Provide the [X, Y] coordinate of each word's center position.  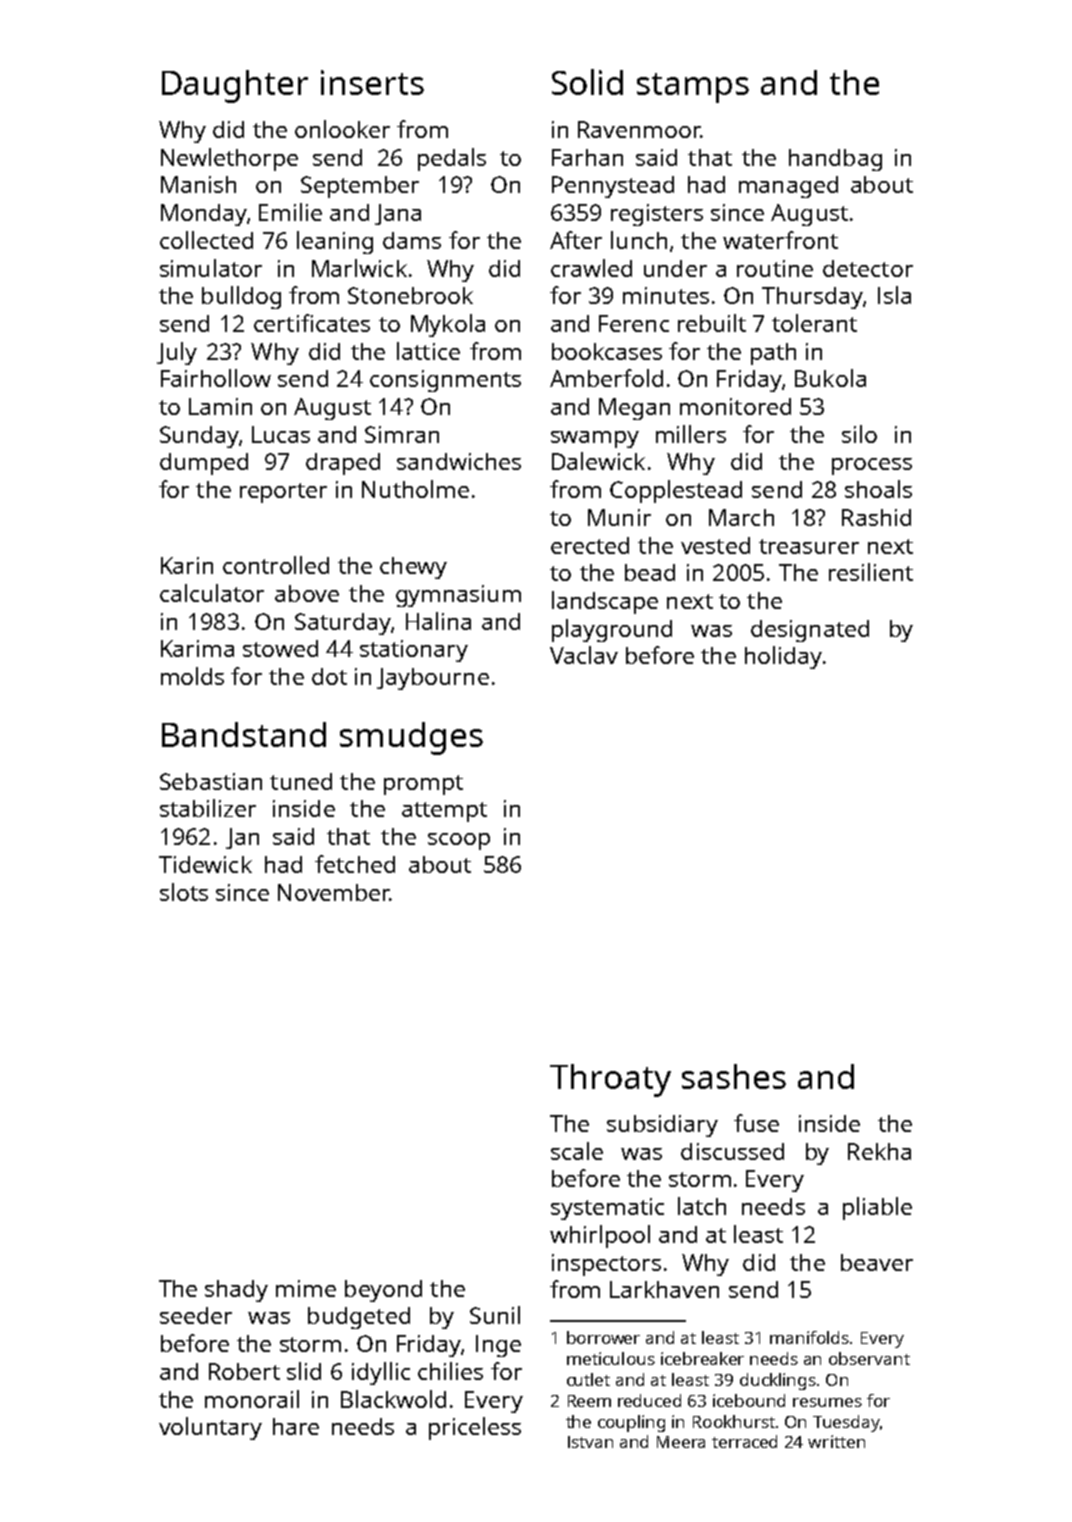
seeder [196, 1315]
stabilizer [208, 808]
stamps [693, 88]
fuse [756, 1123]
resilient [871, 572]
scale [577, 1151]
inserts [372, 82]
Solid [587, 82]
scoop [459, 841]
